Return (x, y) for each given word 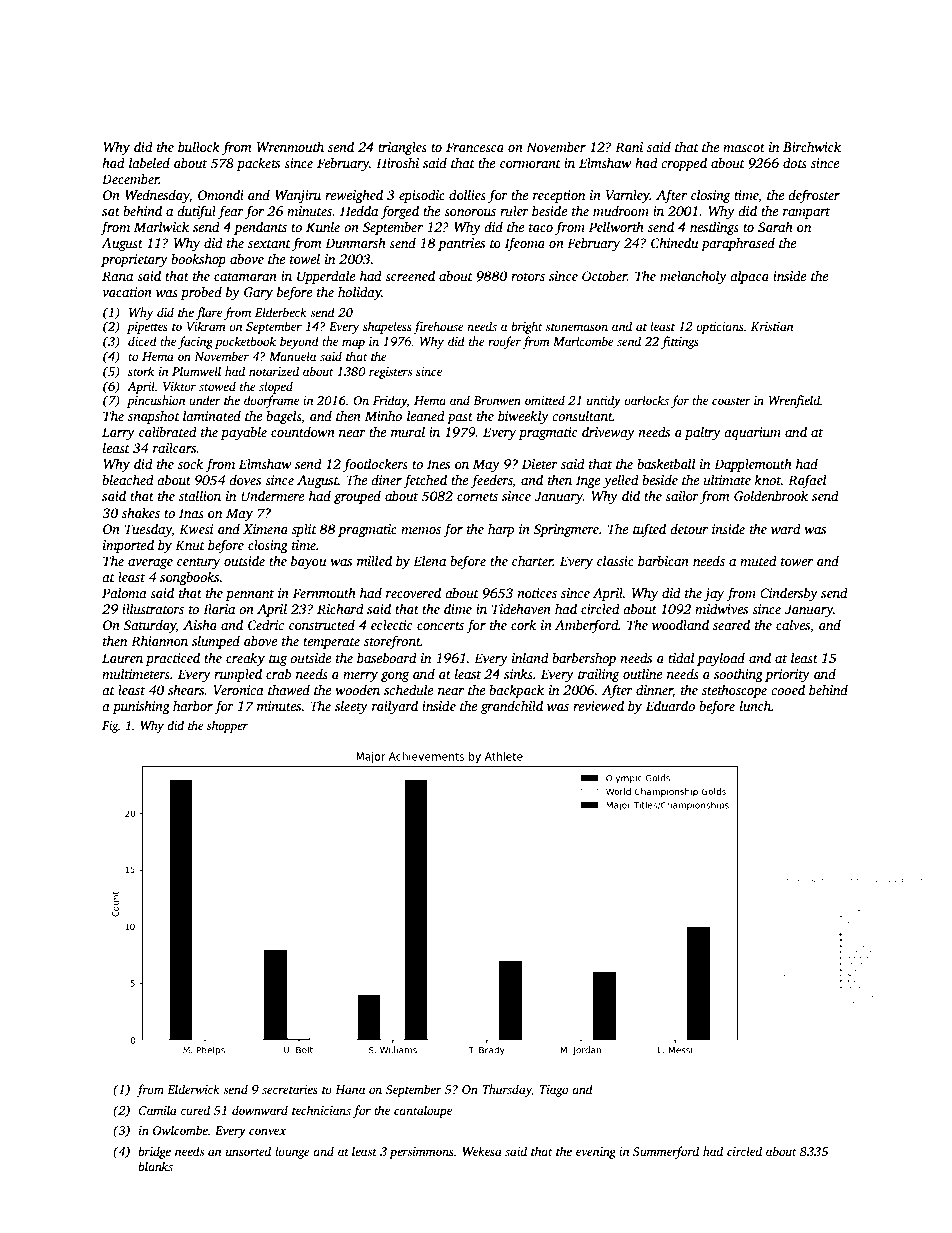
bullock (199, 146)
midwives (721, 608)
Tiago (553, 1091)
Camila (158, 1110)
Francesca (475, 147)
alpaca (749, 277)
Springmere (566, 530)
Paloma (124, 592)
